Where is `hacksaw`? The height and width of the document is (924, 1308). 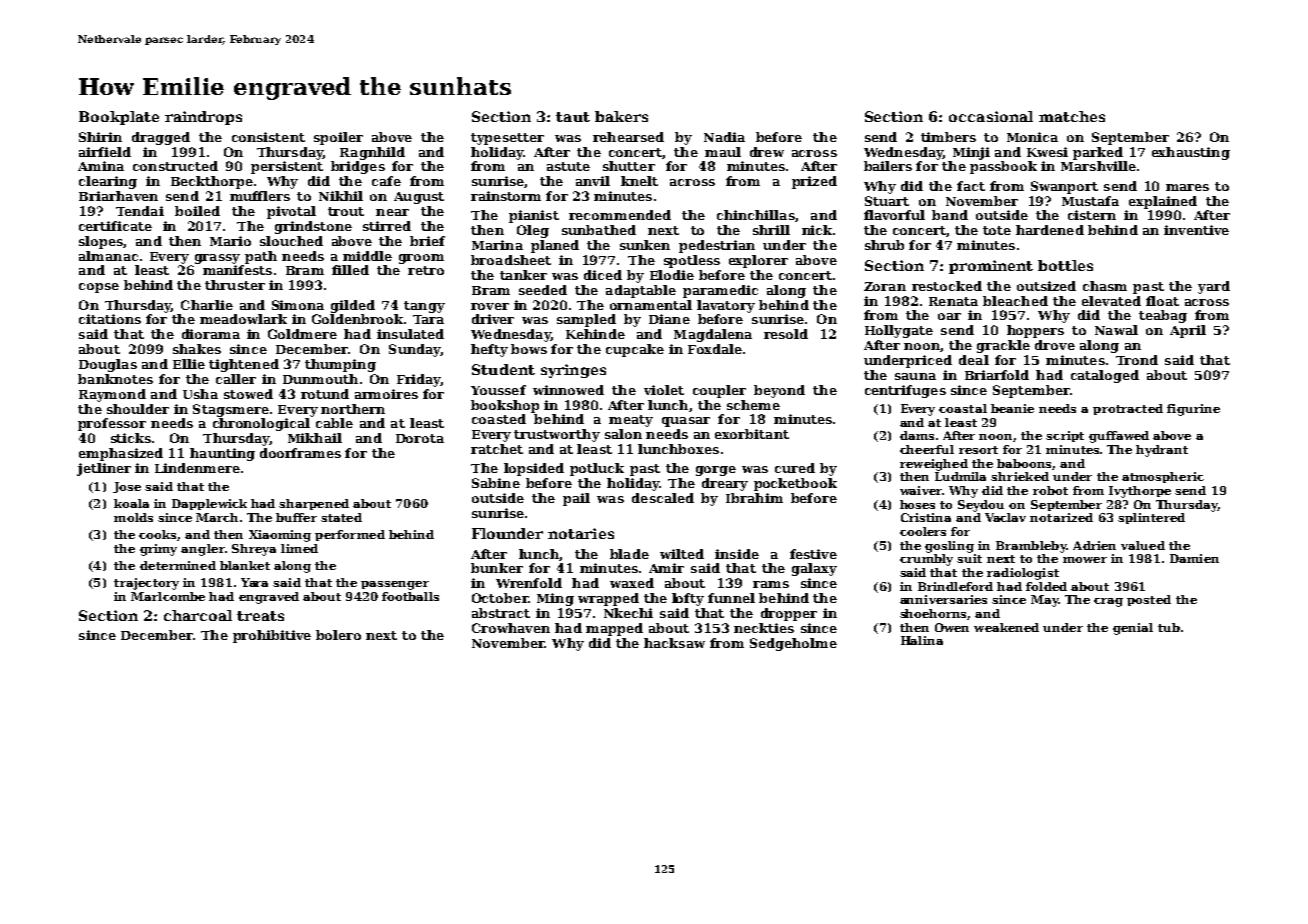
hacksaw is located at coordinates (674, 643).
